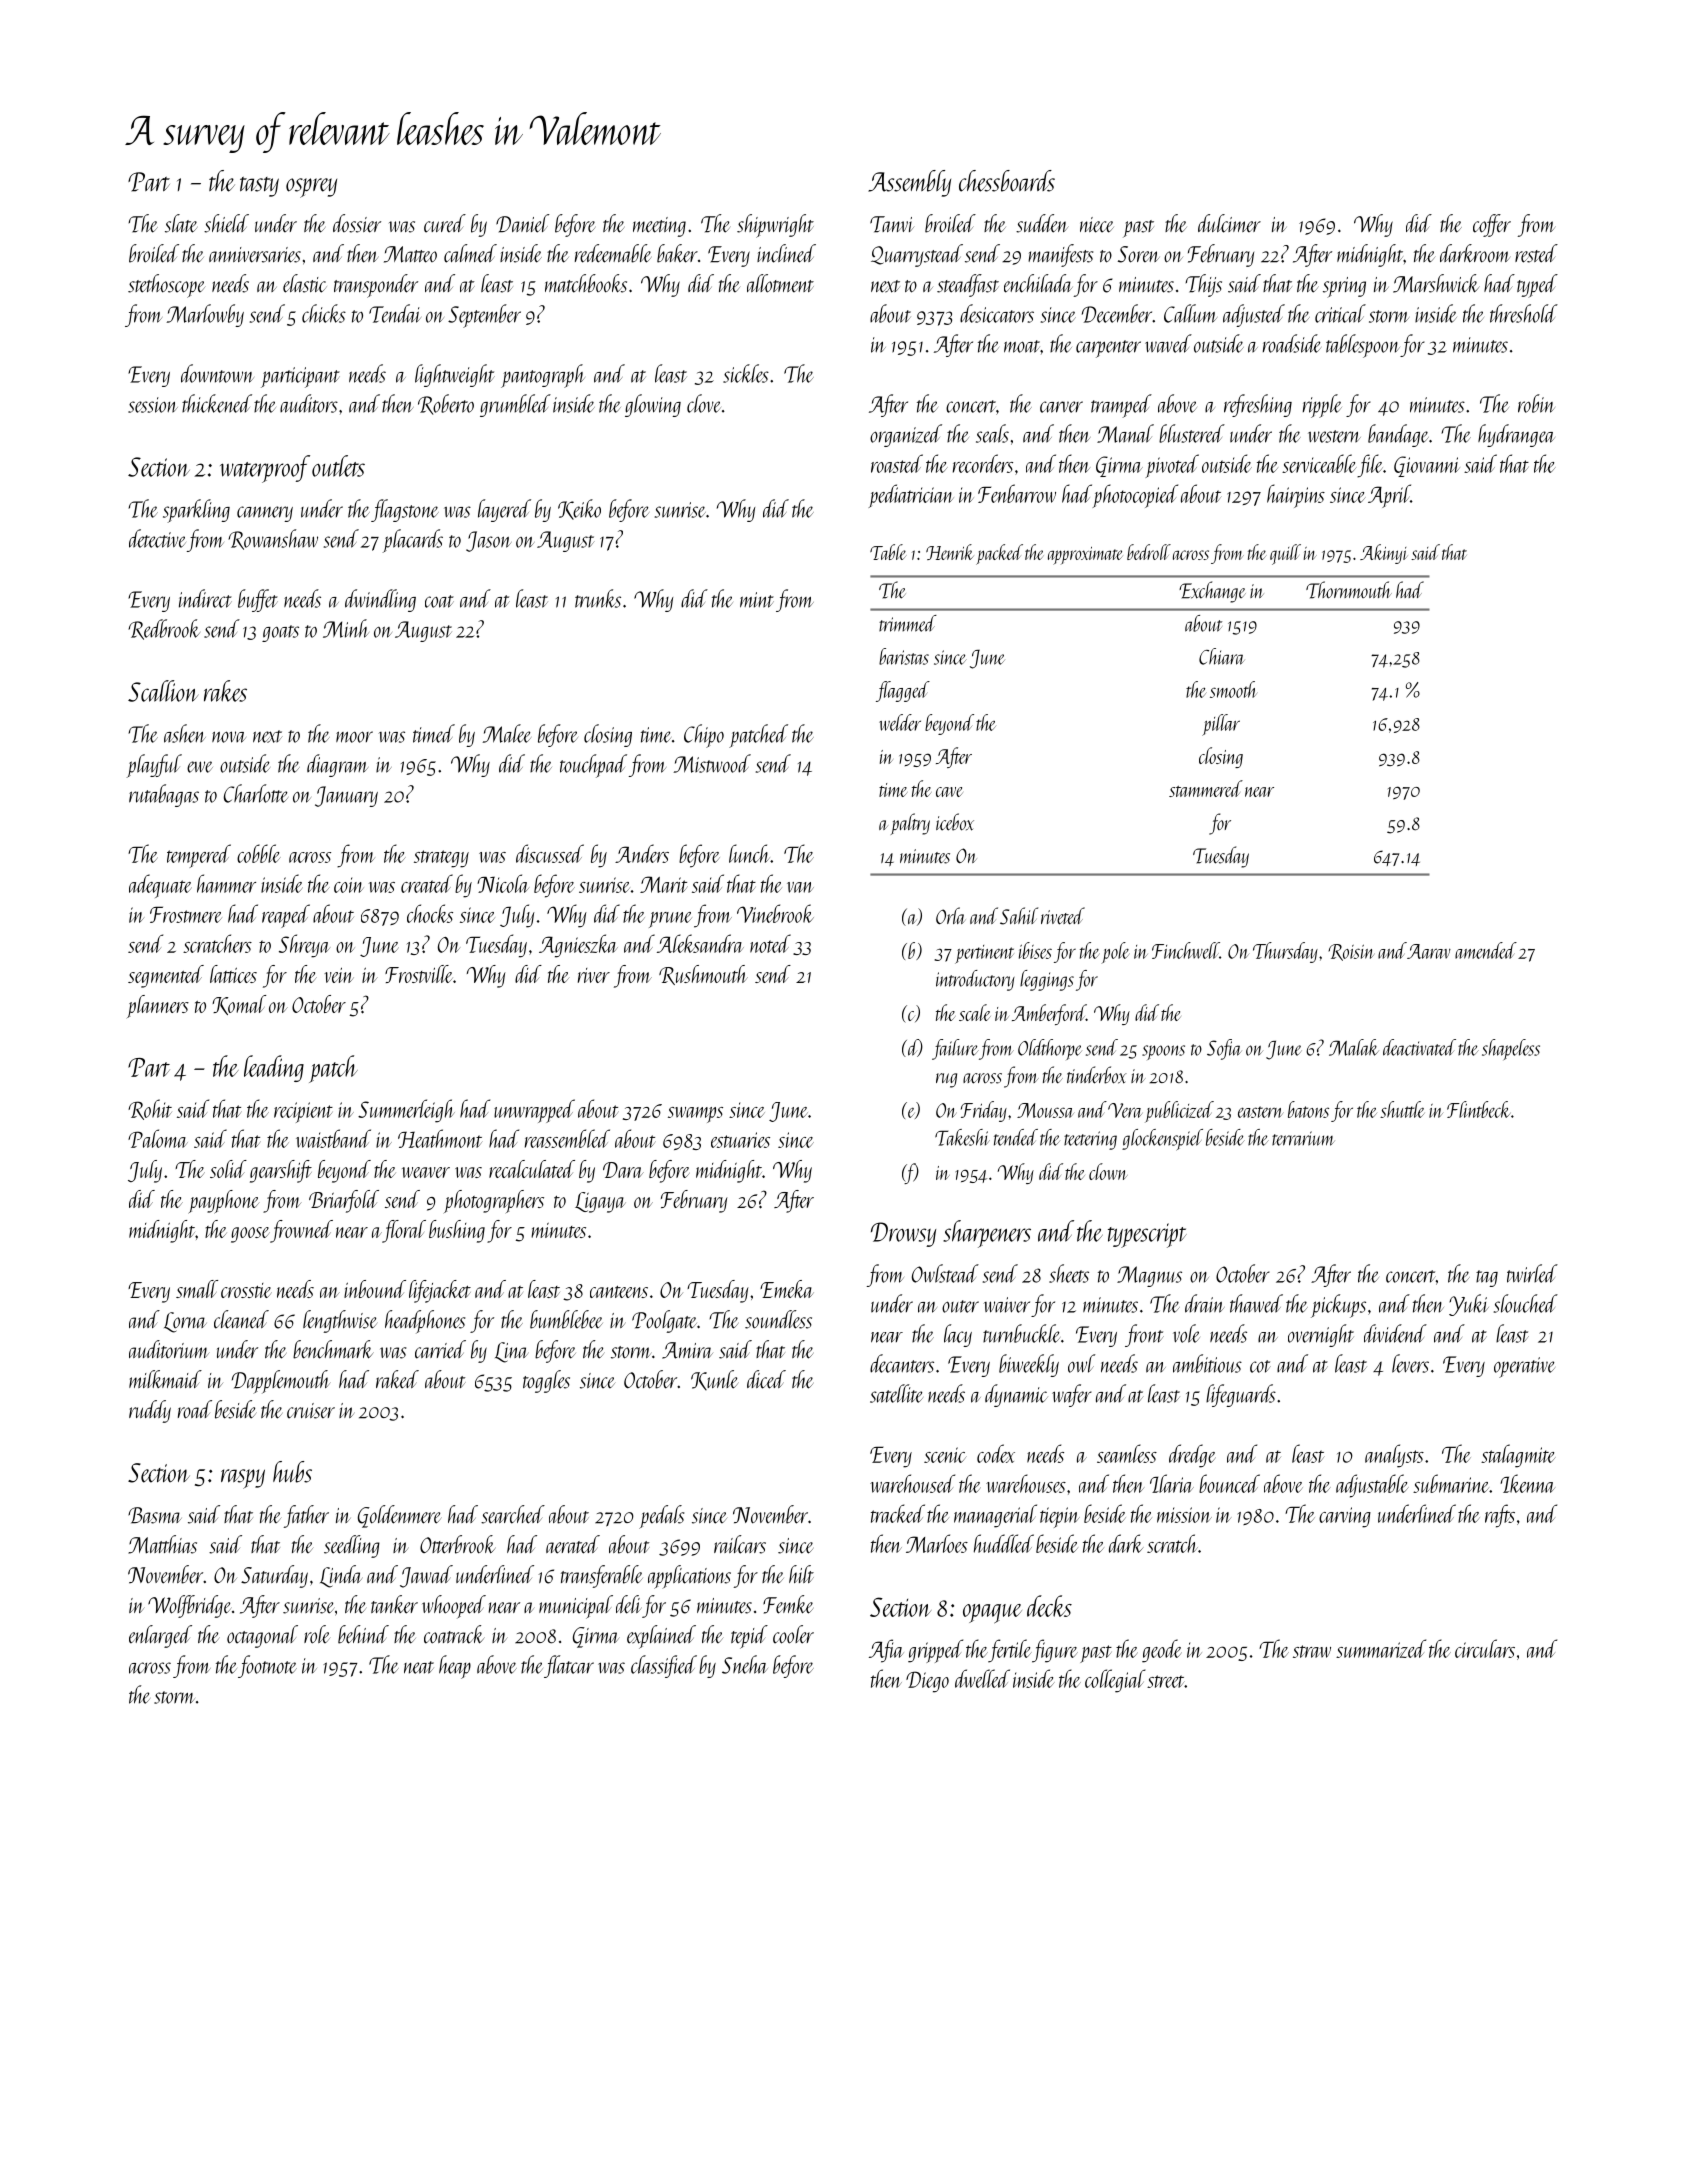  What do you see at coordinates (573, 1544) in the screenshot?
I see `aerated` at bounding box center [573, 1544].
